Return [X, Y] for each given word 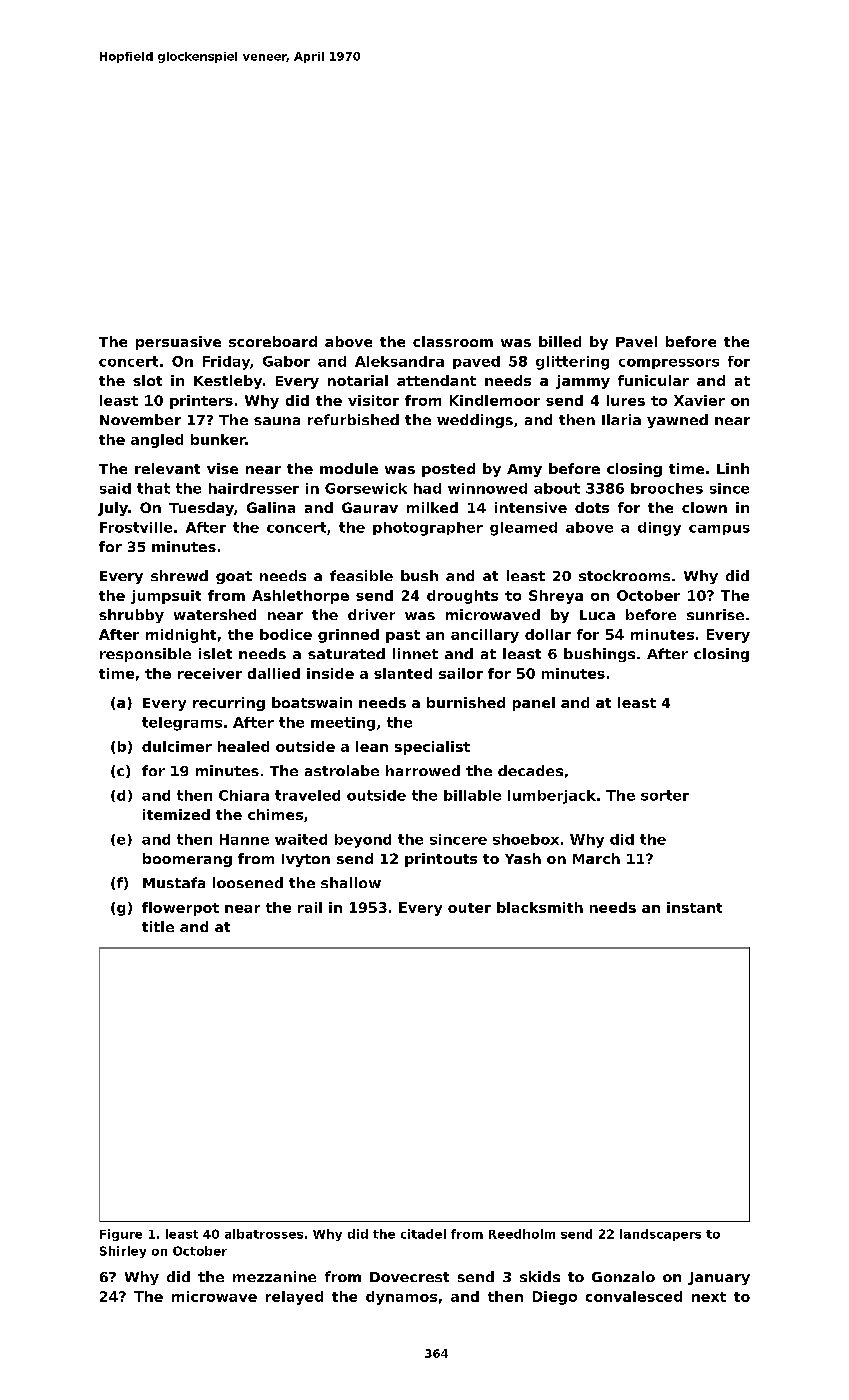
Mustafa [174, 882]
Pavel [636, 341]
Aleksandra [399, 361]
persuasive [178, 343]
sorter [665, 795]
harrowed [423, 770]
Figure [121, 1235]
